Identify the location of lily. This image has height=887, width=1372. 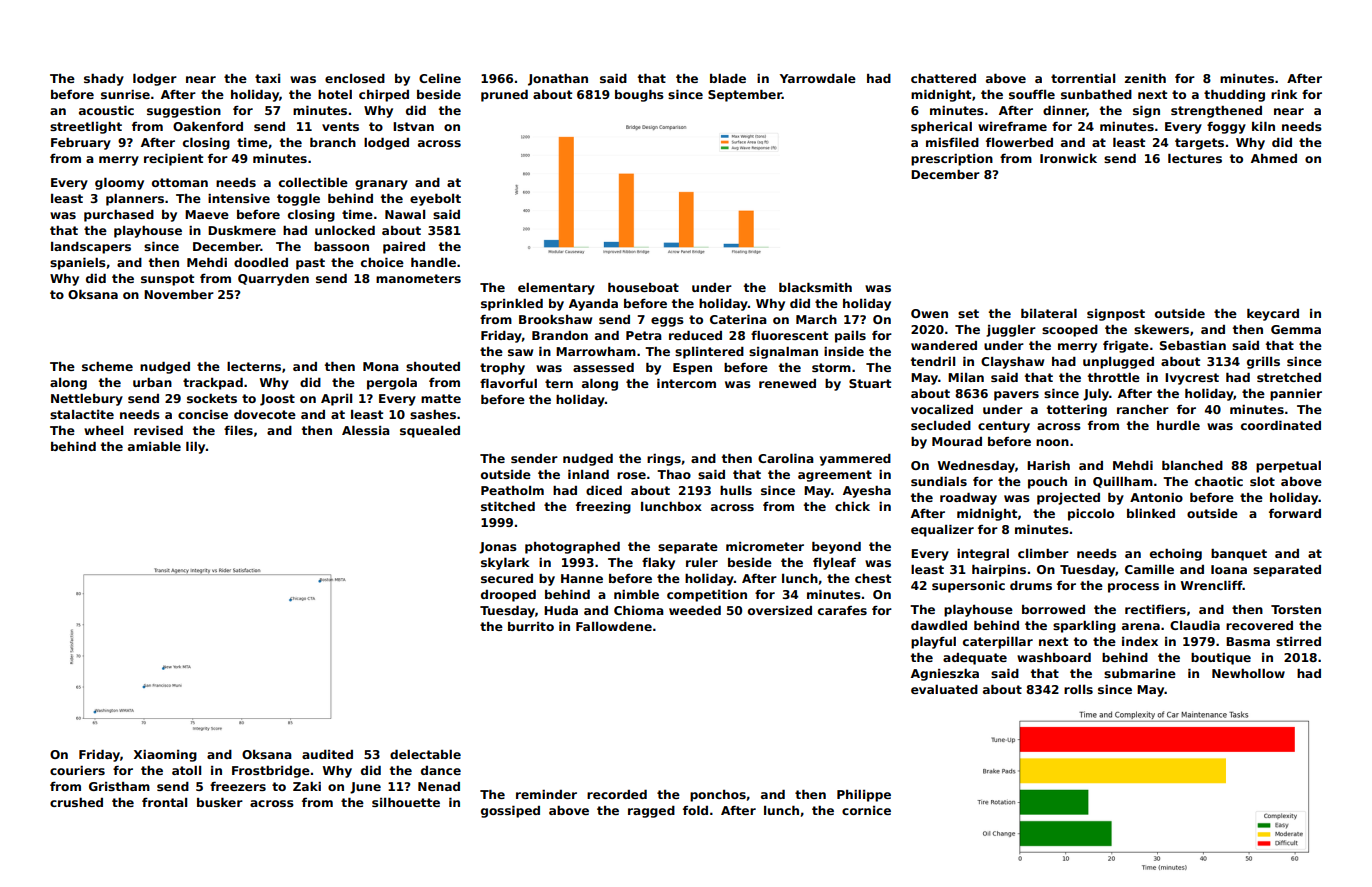
(195, 448).
